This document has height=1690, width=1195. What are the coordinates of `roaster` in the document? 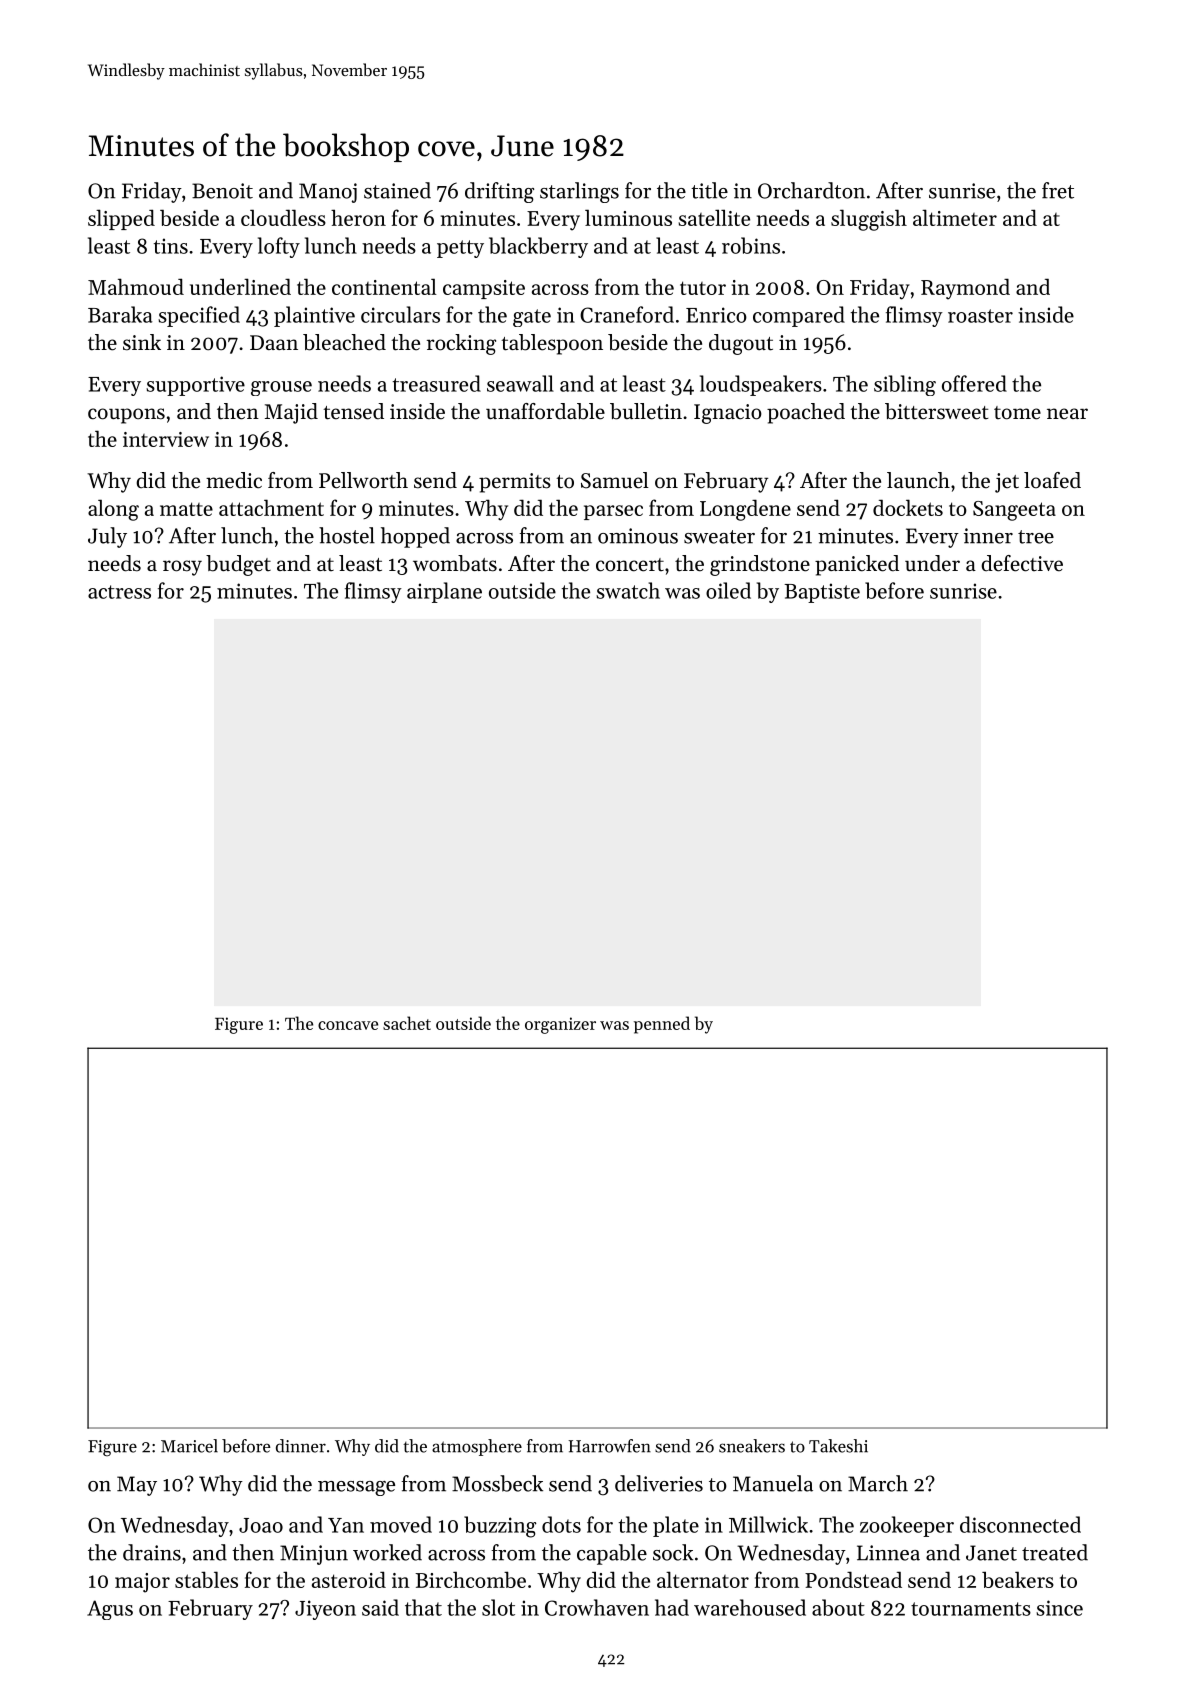 It's located at (980, 316).
